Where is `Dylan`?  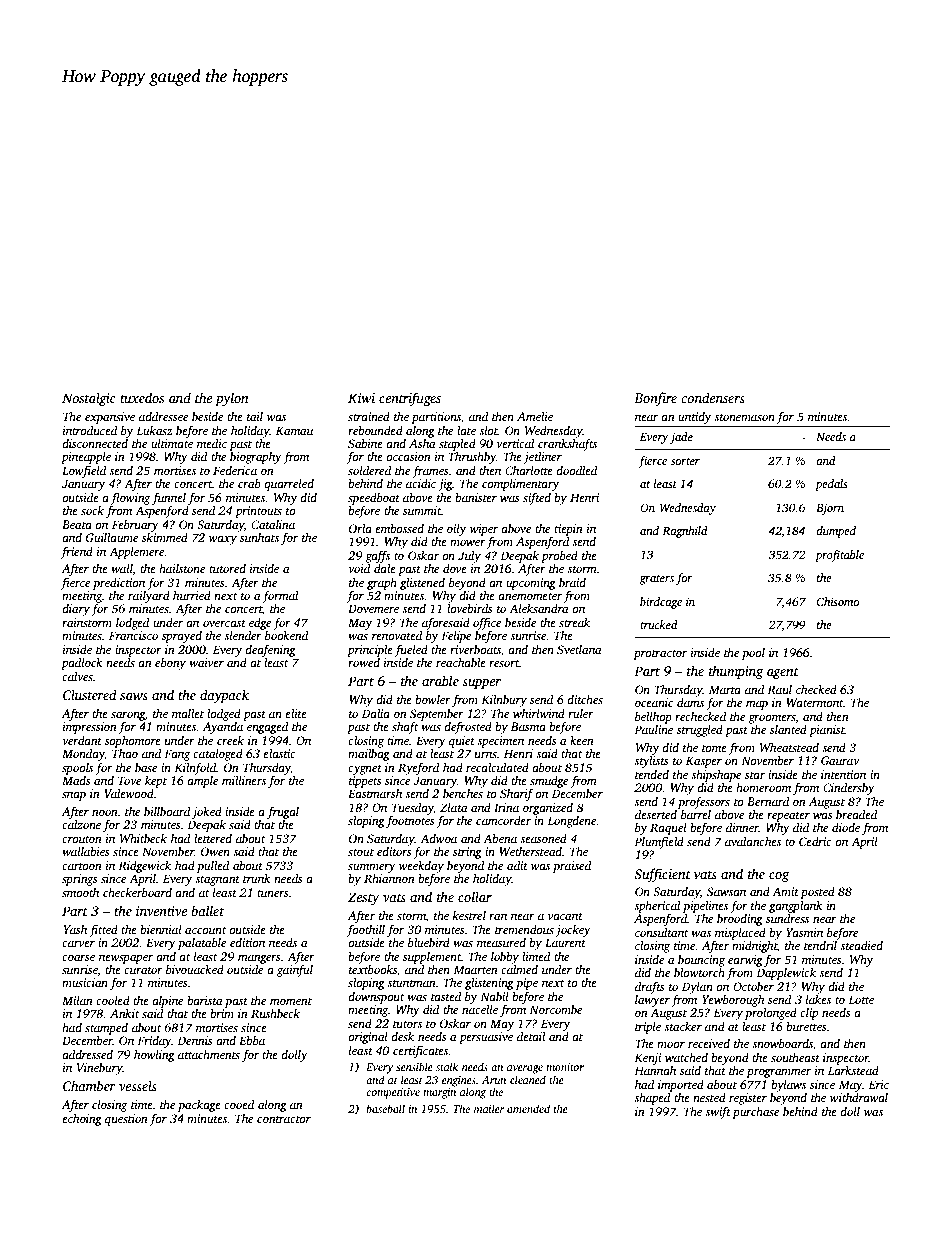
Dylan is located at coordinates (697, 988).
